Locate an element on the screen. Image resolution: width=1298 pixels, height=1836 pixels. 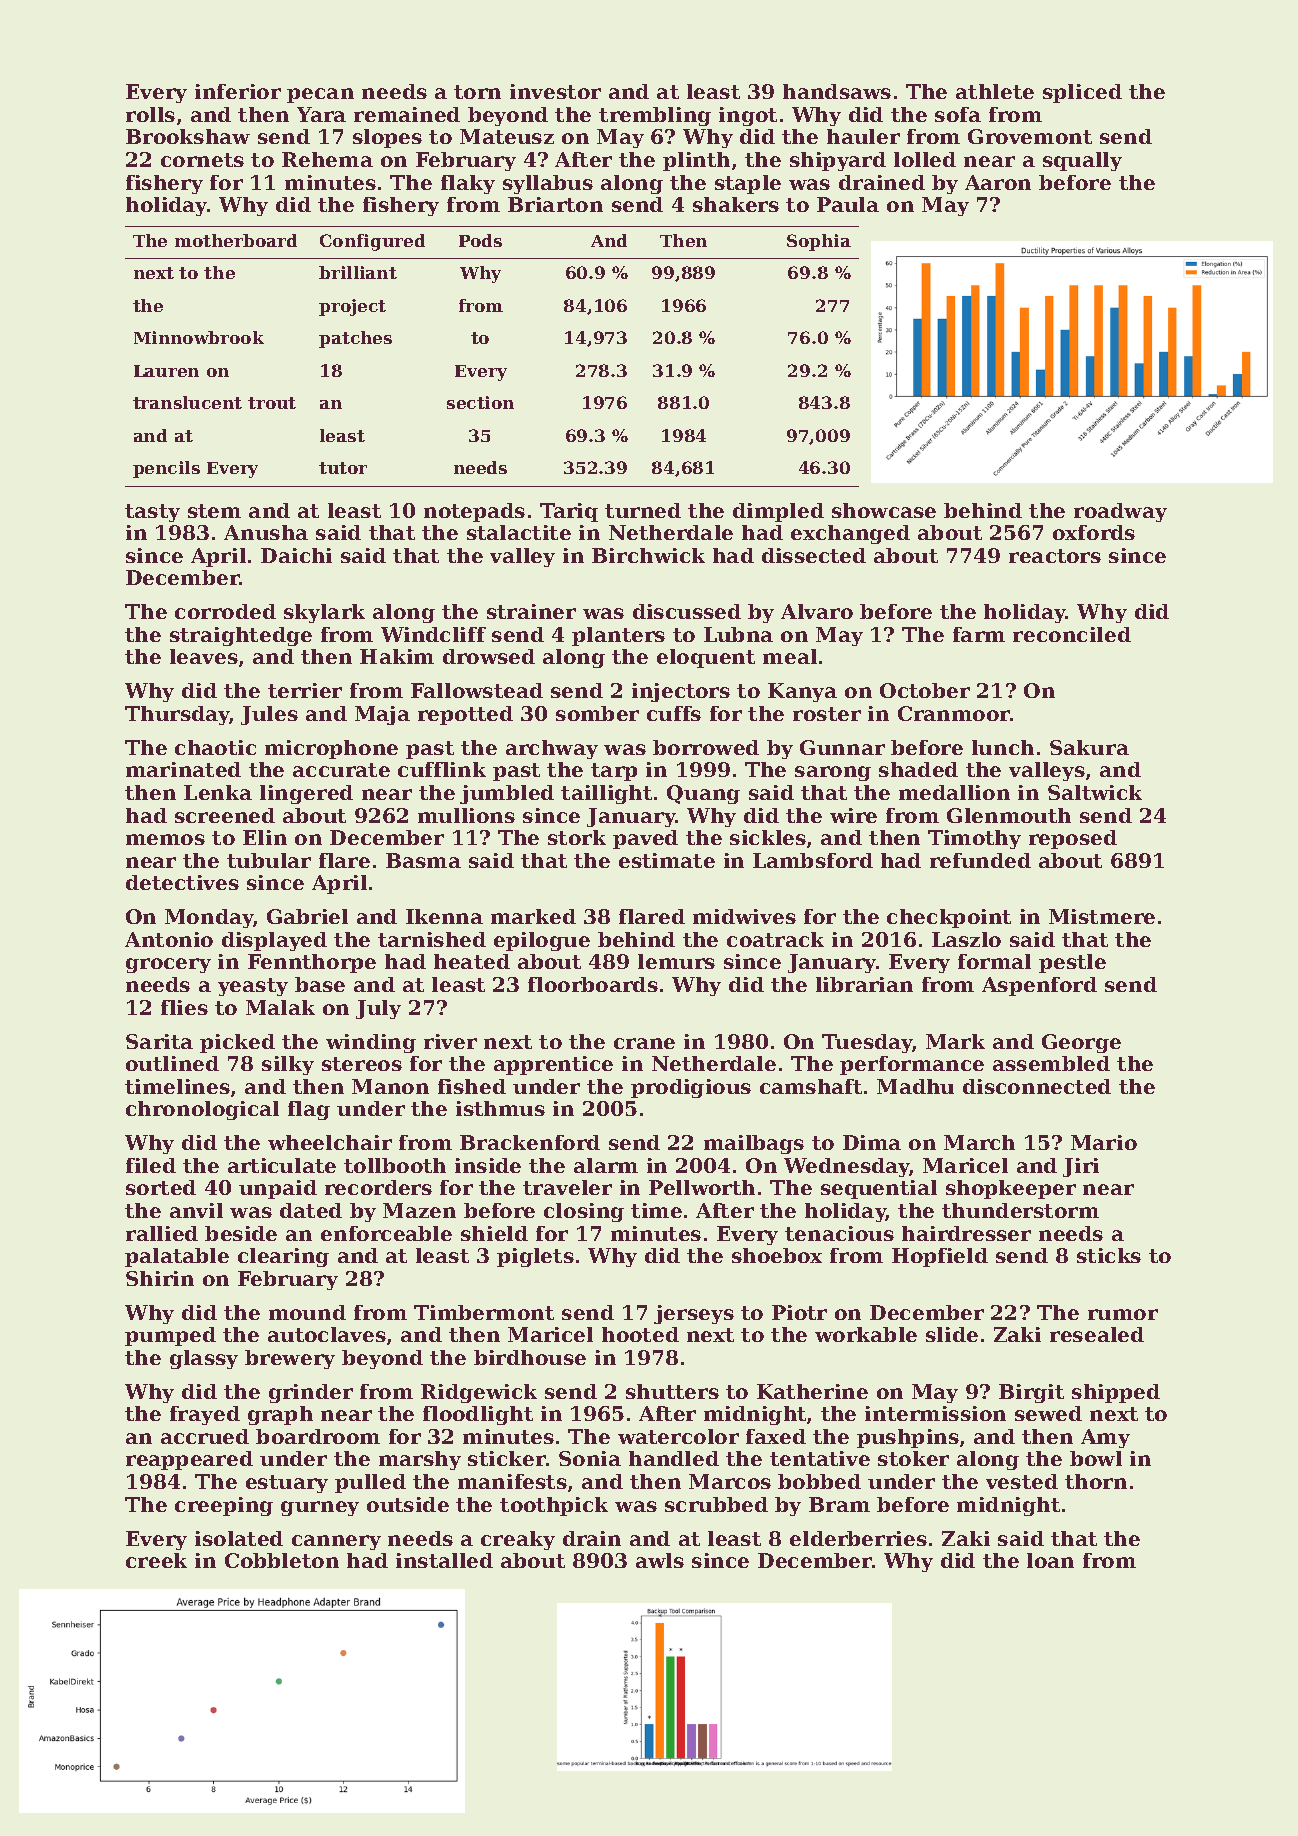
Birchwick is located at coordinates (648, 555).
